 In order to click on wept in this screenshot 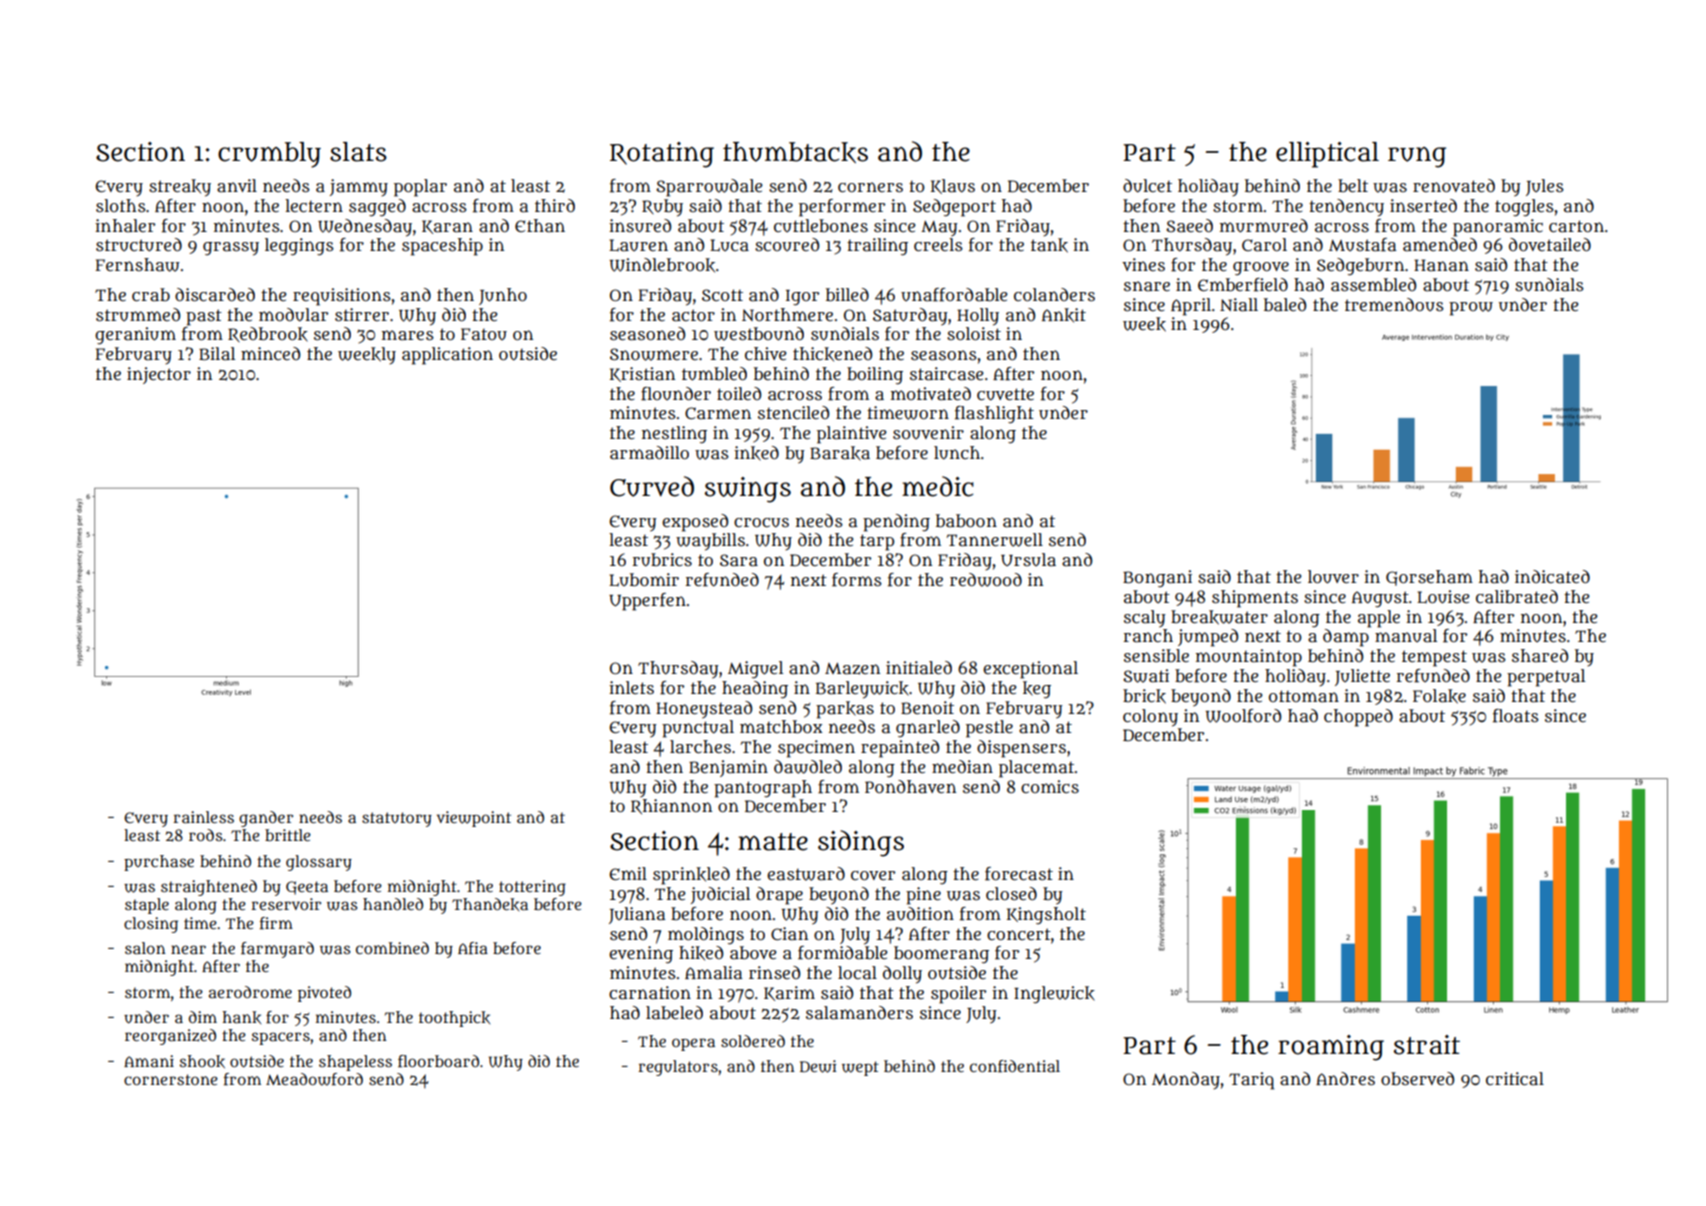, I will do `click(860, 1068)`.
